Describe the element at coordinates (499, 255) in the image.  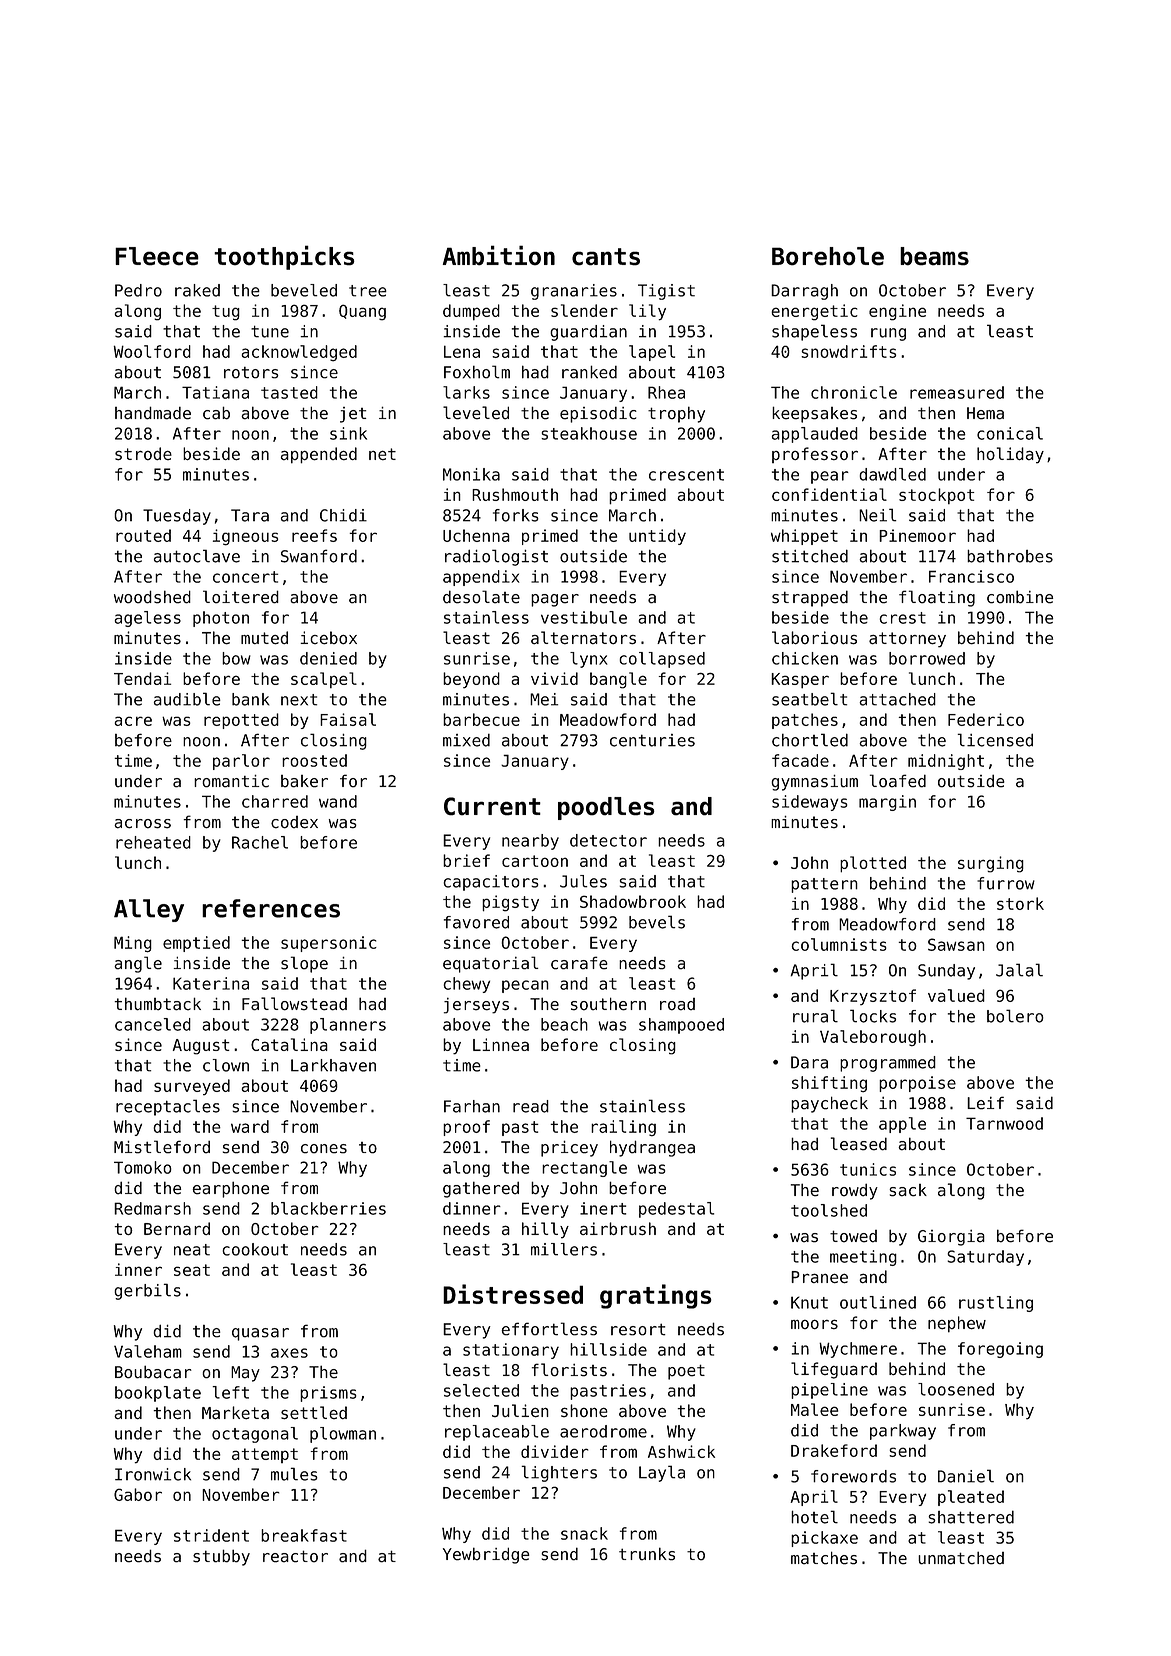
I see `Ambition` at that location.
